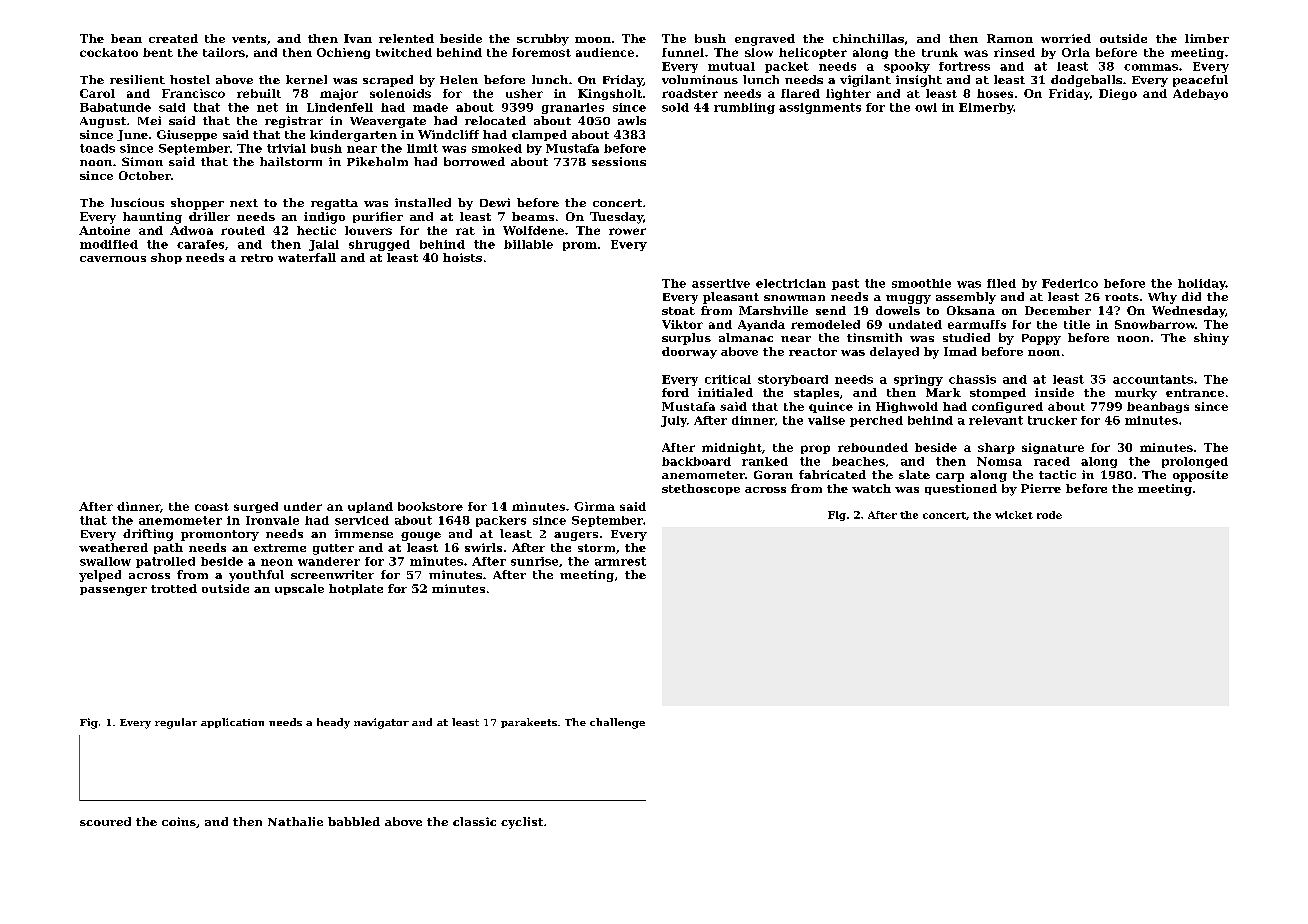  Describe the element at coordinates (212, 507) in the screenshot. I see `coast` at that location.
